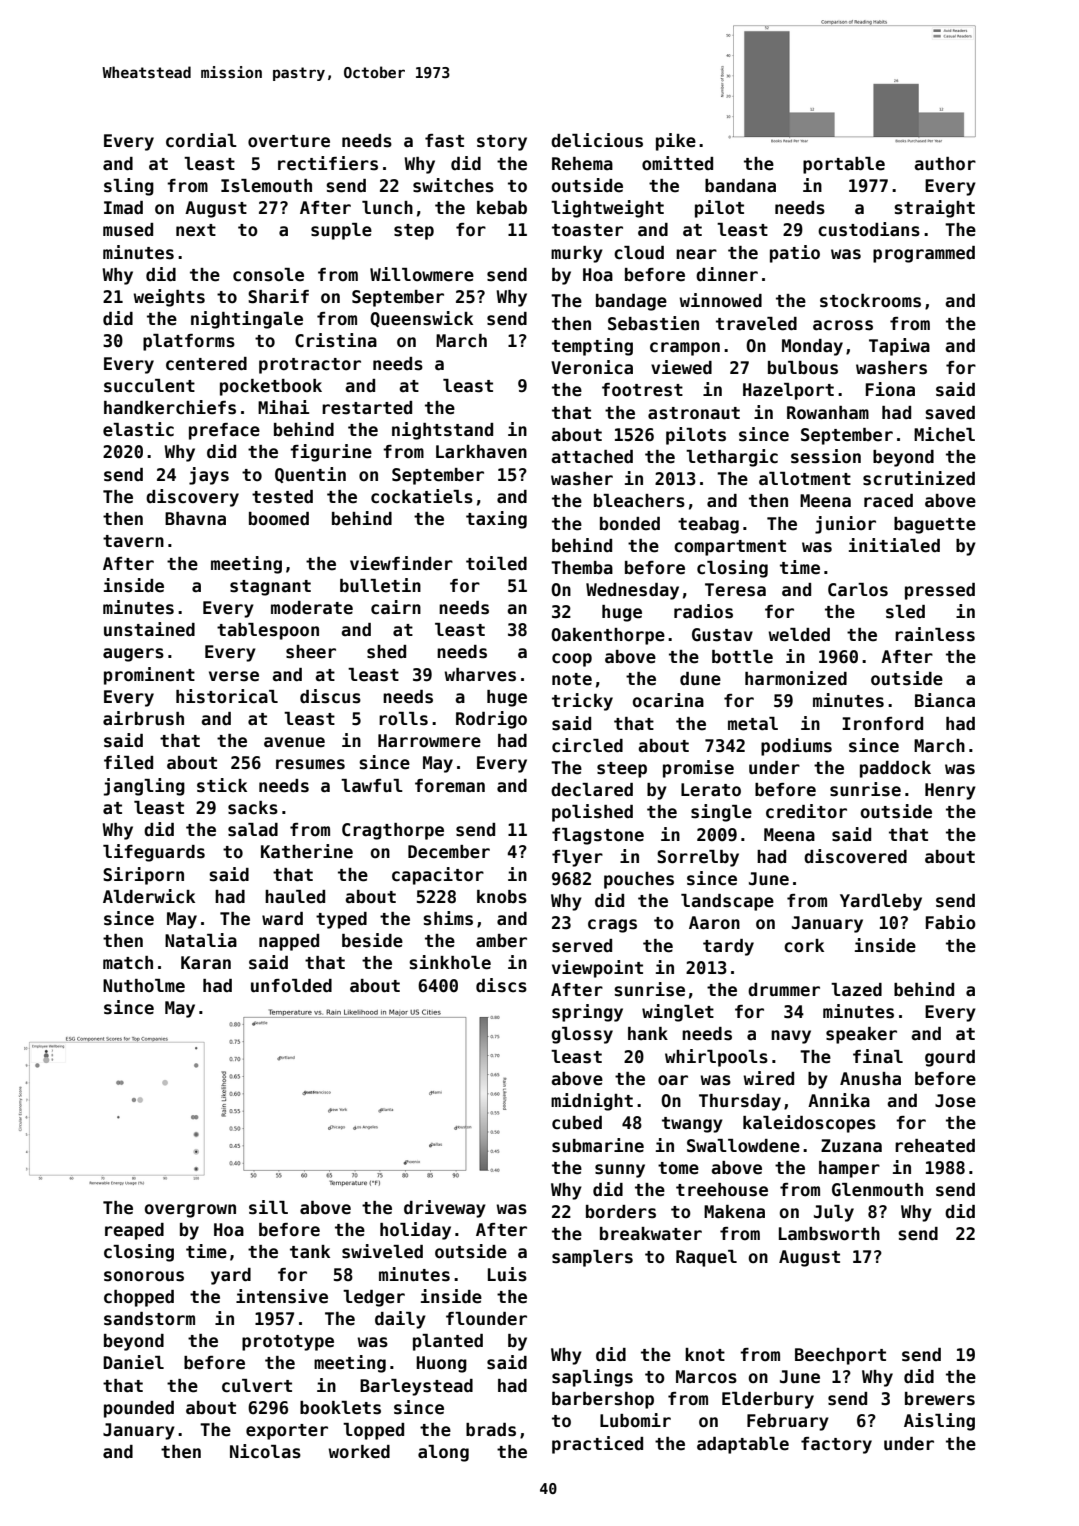 Image resolution: width=1079 pixels, height=1526 pixels. I want to click on brewers, so click(940, 1399).
